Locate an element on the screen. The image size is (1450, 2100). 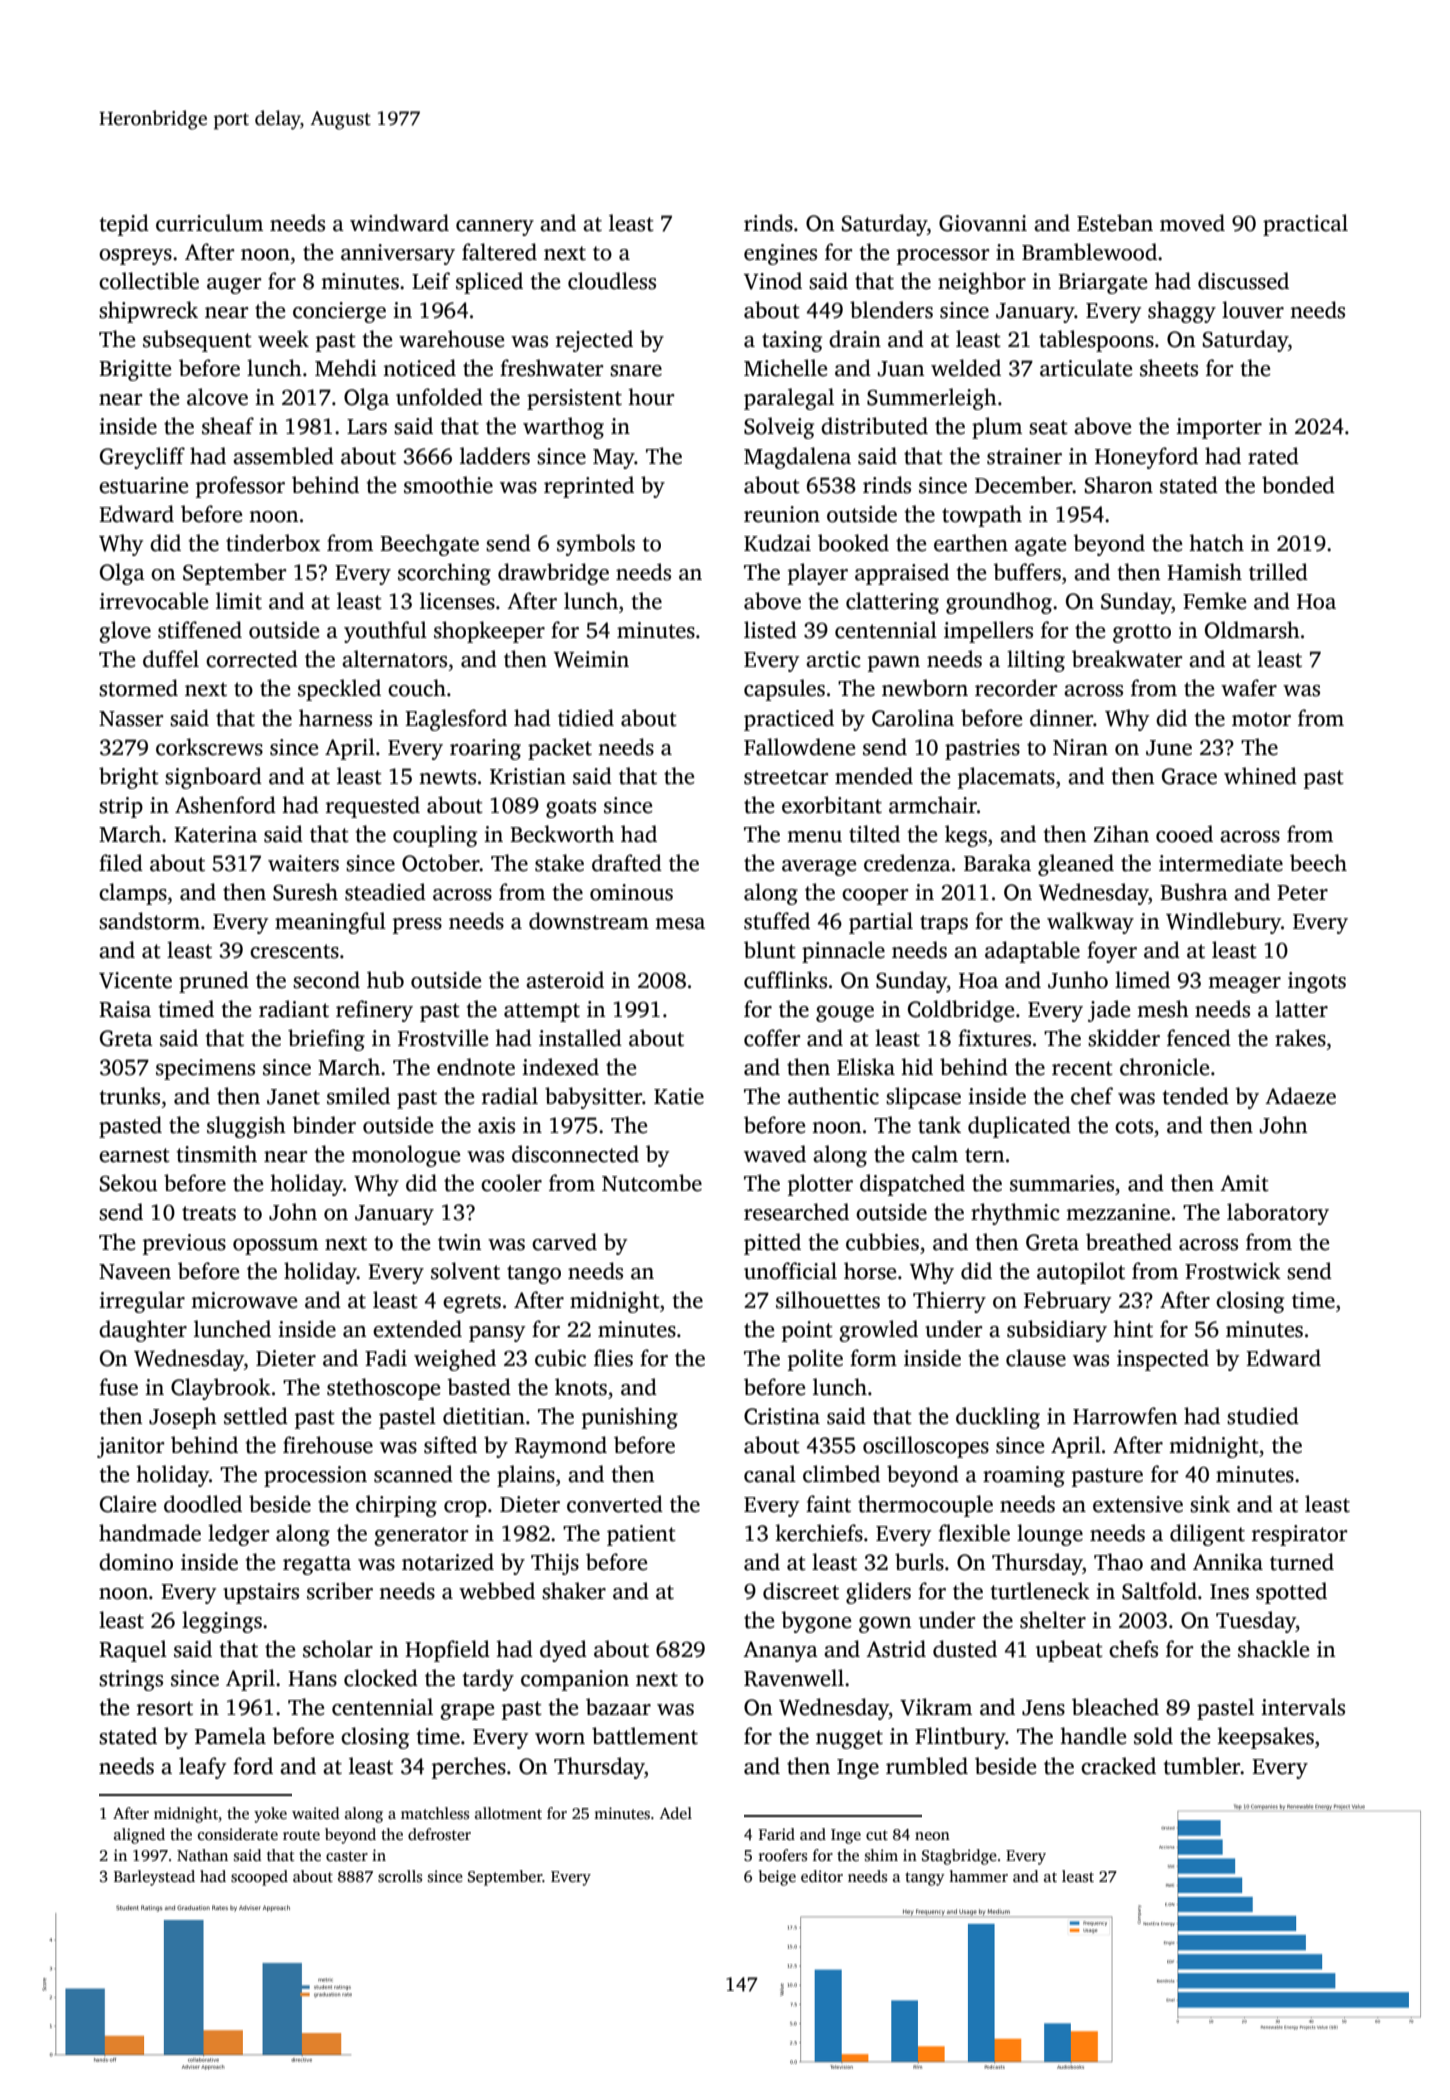
Esteban is located at coordinates (1115, 223).
